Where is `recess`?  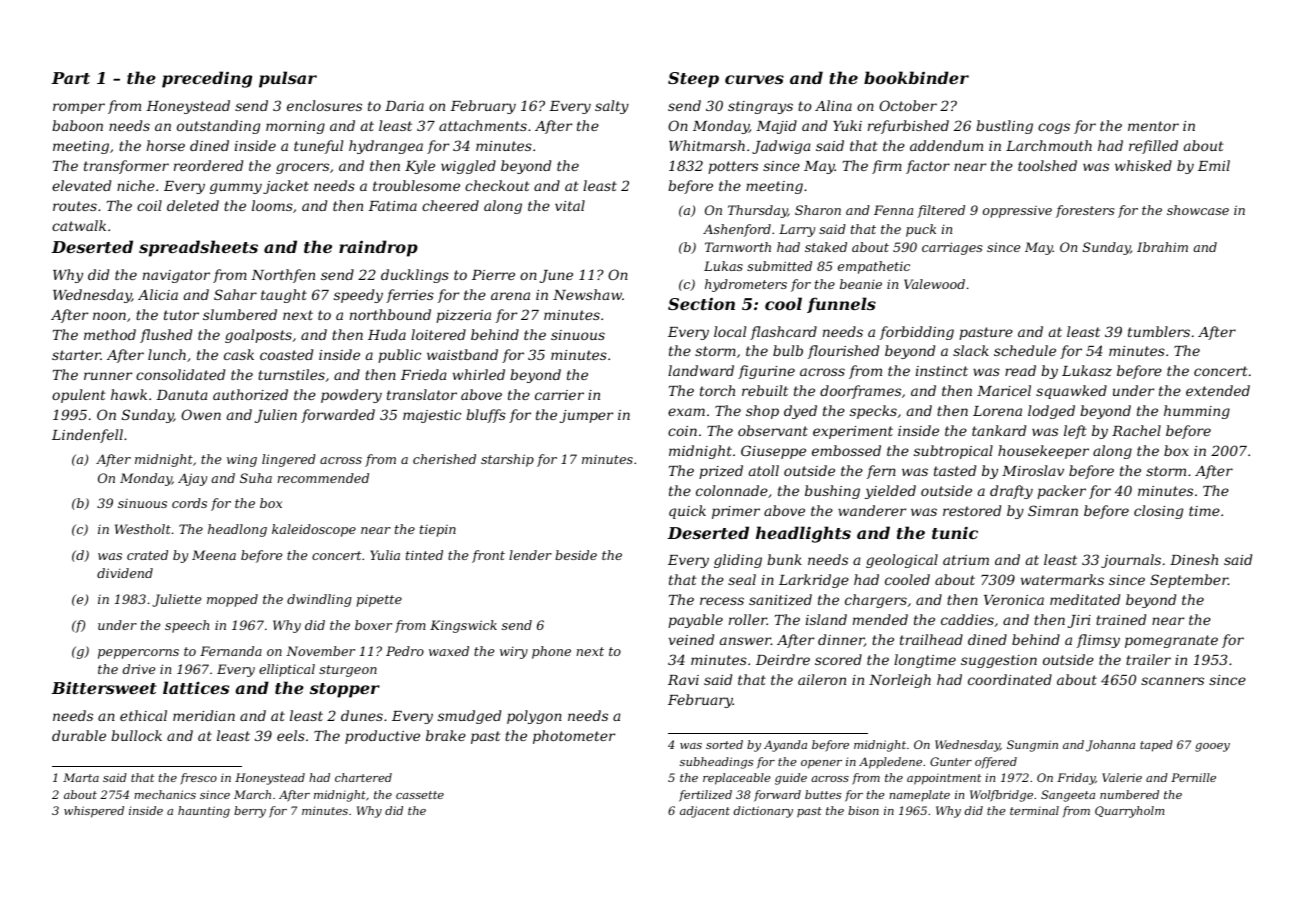
recess is located at coordinates (722, 601).
